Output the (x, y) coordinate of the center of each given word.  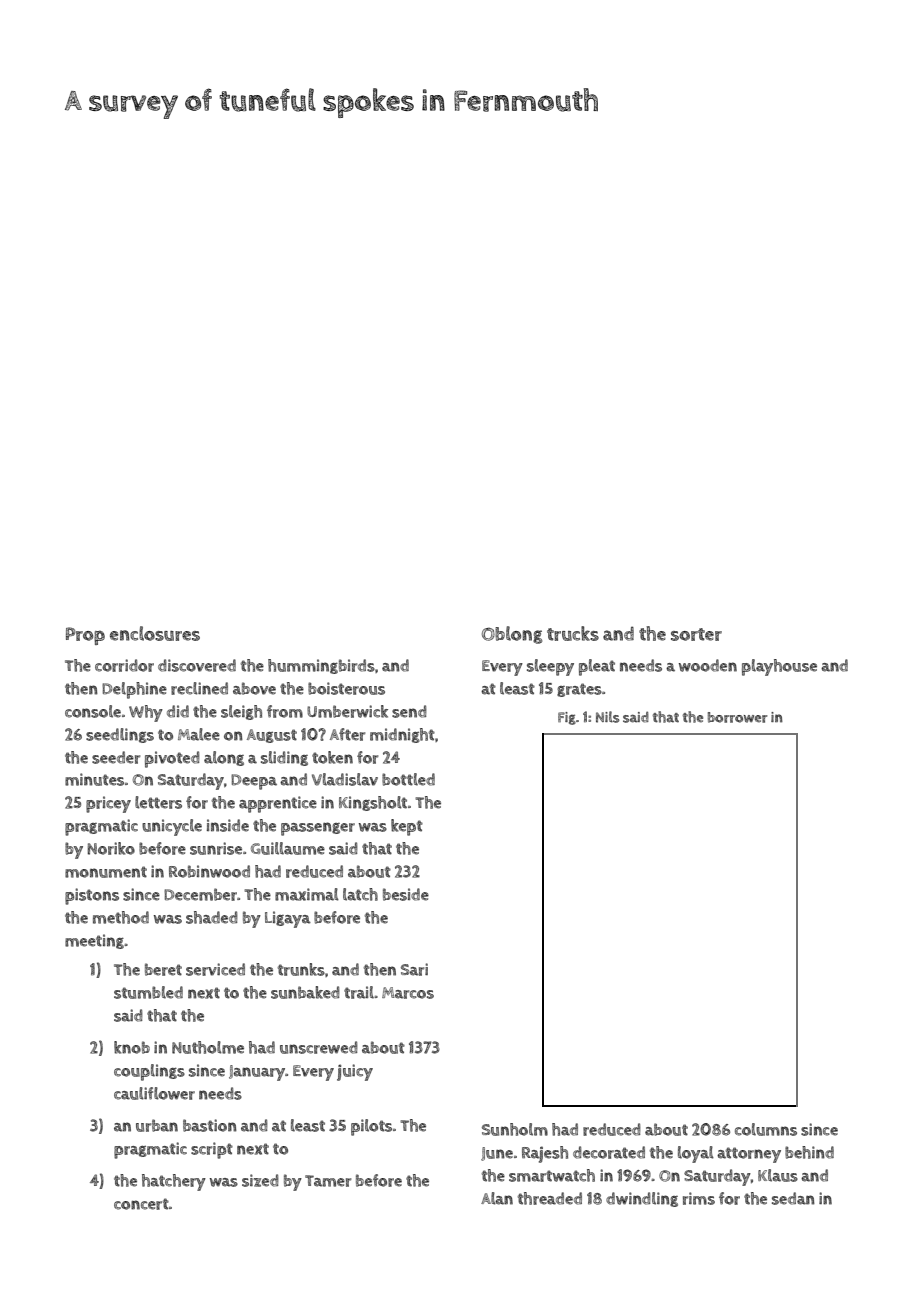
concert (141, 1204)
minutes (94, 779)
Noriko (111, 848)
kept (407, 827)
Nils (607, 717)
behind (809, 1152)
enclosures (155, 633)
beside (406, 894)
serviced (215, 969)
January (257, 1073)
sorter (696, 634)
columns (766, 1129)
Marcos (408, 993)
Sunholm (515, 1129)
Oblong (512, 635)
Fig (567, 718)
